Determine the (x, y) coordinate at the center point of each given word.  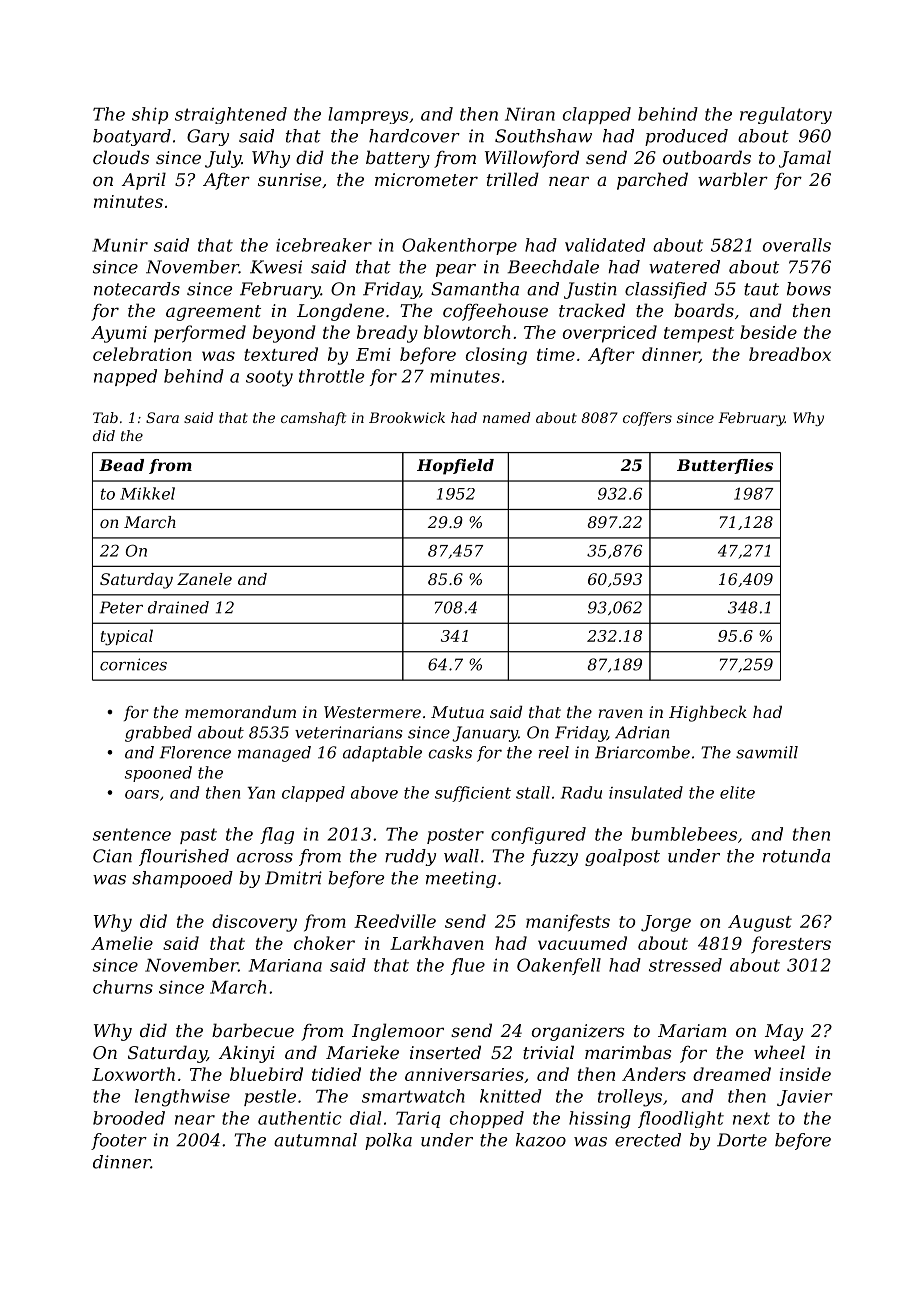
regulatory (786, 115)
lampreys (368, 115)
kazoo (541, 1140)
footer (119, 1141)
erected (648, 1140)
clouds (121, 157)
